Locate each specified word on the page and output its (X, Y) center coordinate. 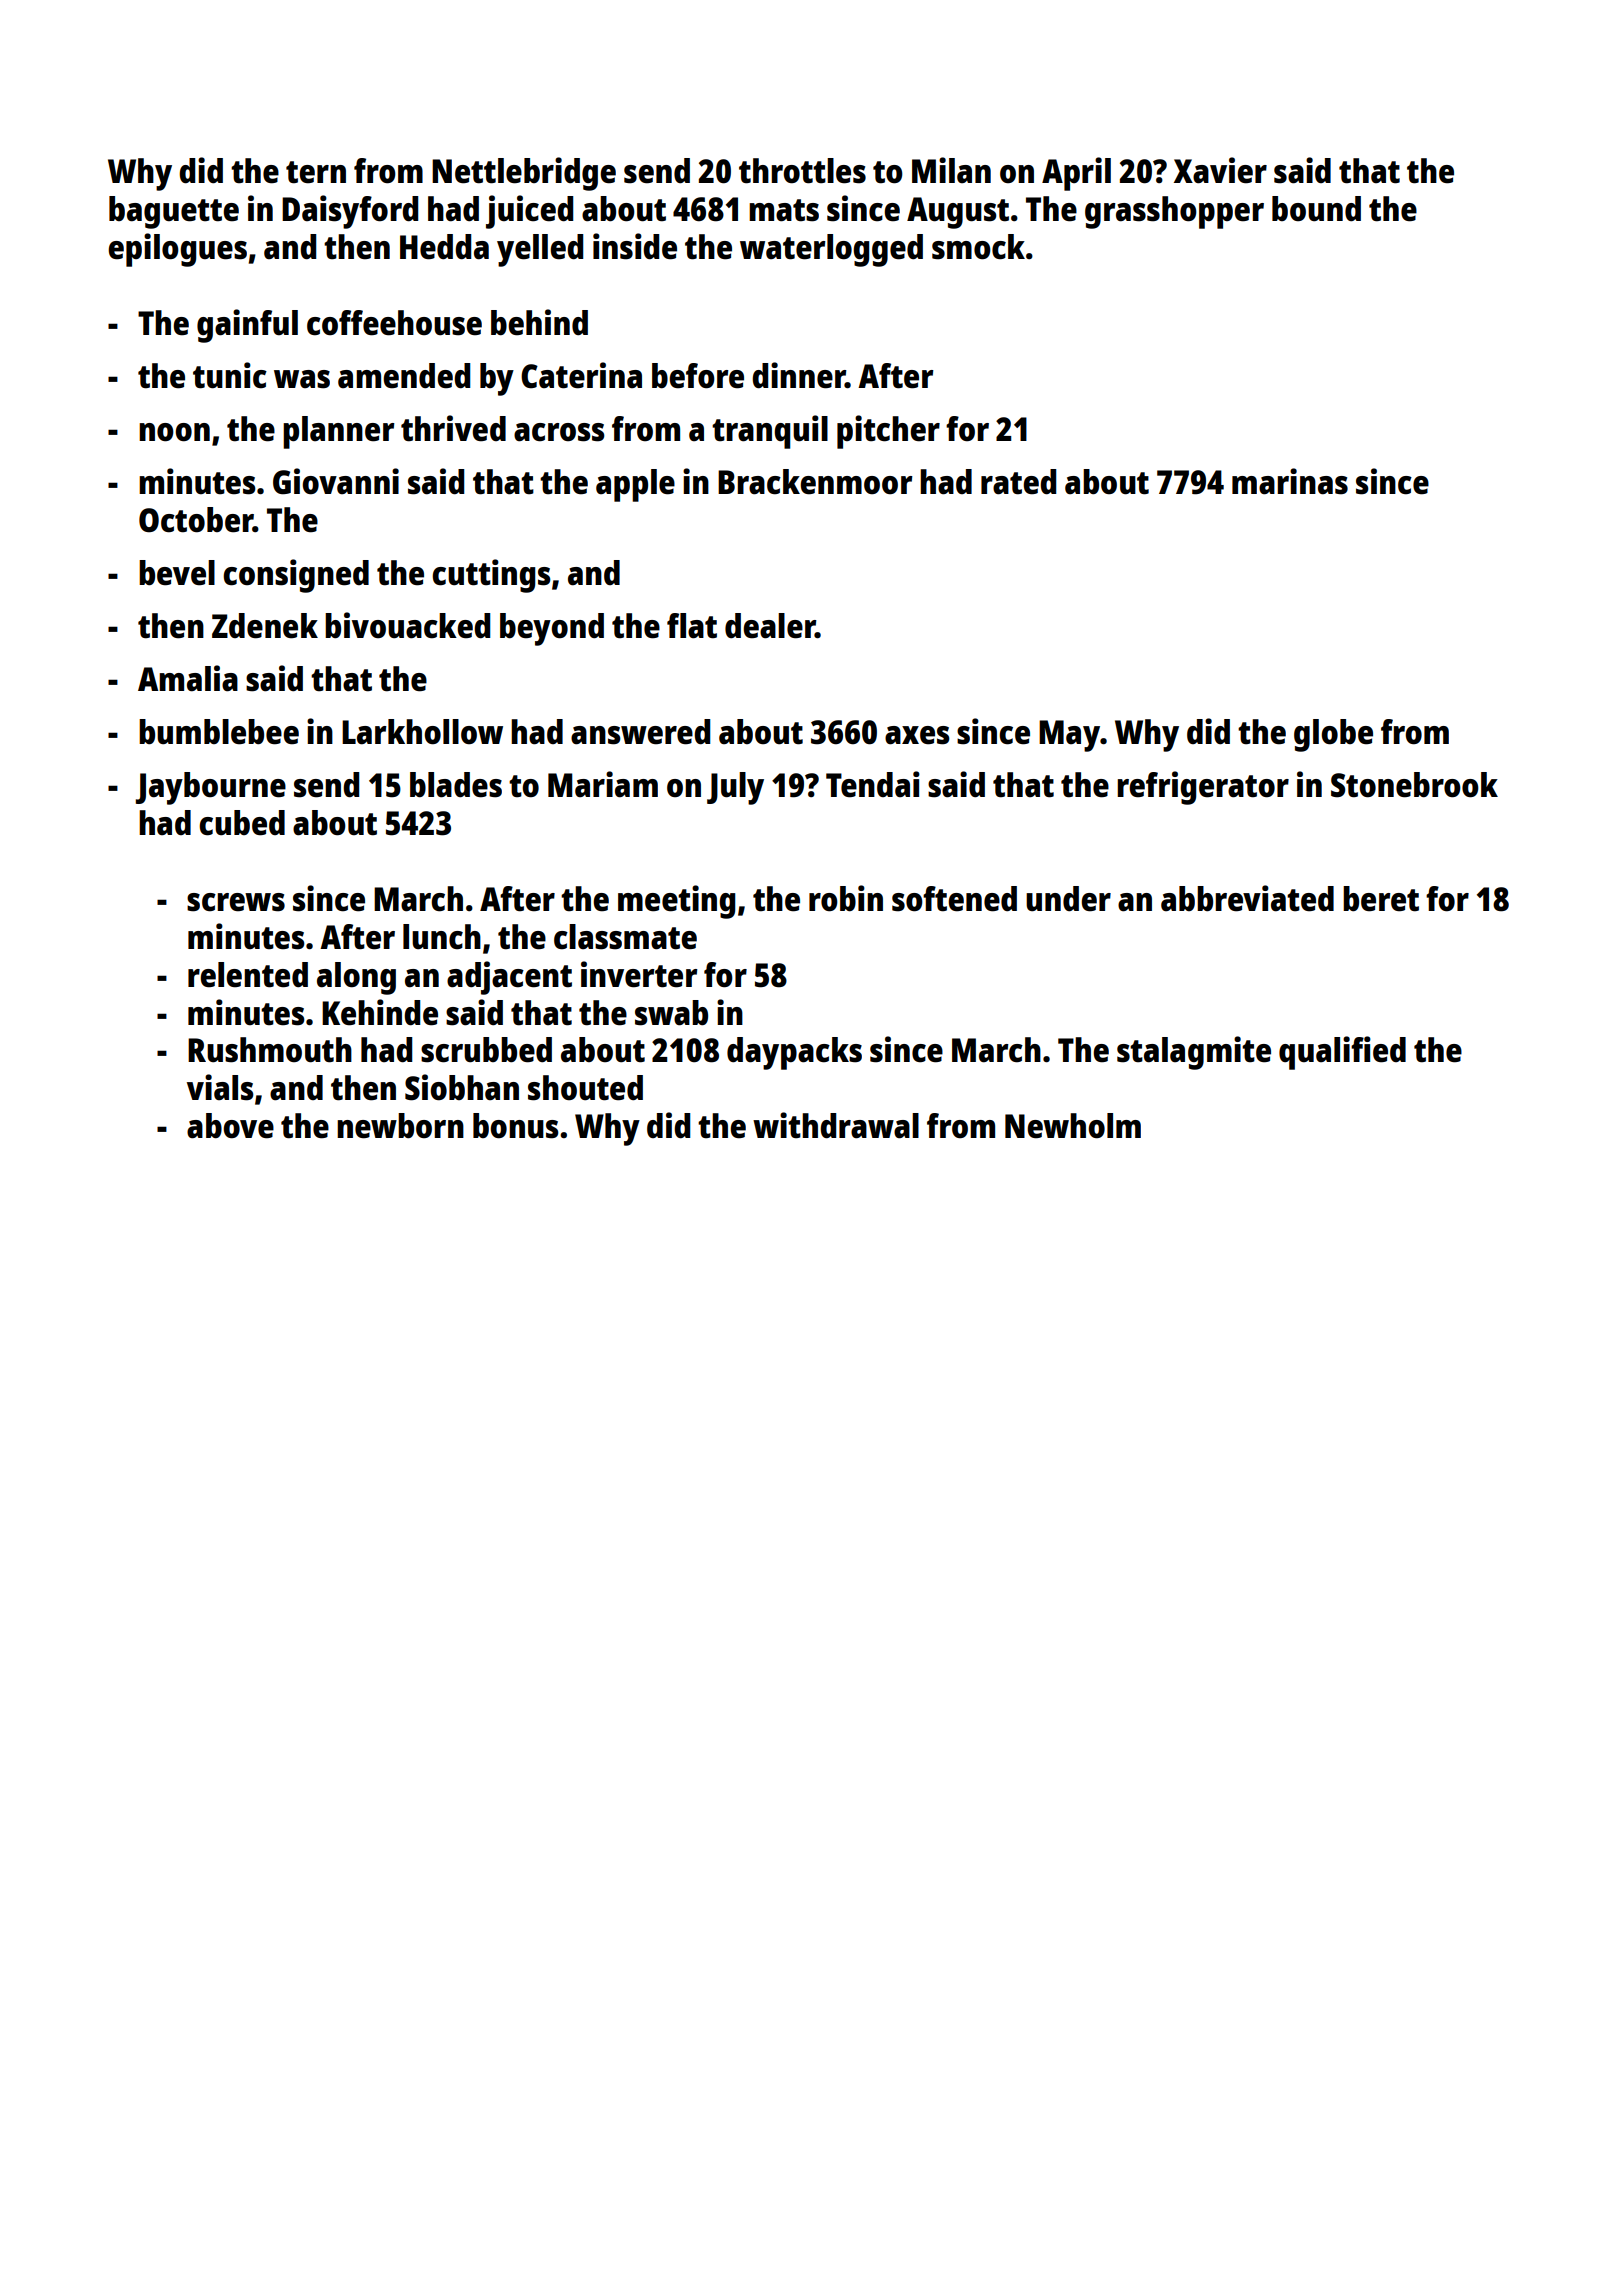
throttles (802, 171)
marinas (1290, 481)
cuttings (491, 576)
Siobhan (462, 1087)
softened (954, 899)
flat (692, 626)
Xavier (1220, 170)
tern (316, 172)
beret (1381, 899)
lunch (442, 937)
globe (1333, 735)
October (196, 520)
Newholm (1073, 1126)
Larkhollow (422, 732)
